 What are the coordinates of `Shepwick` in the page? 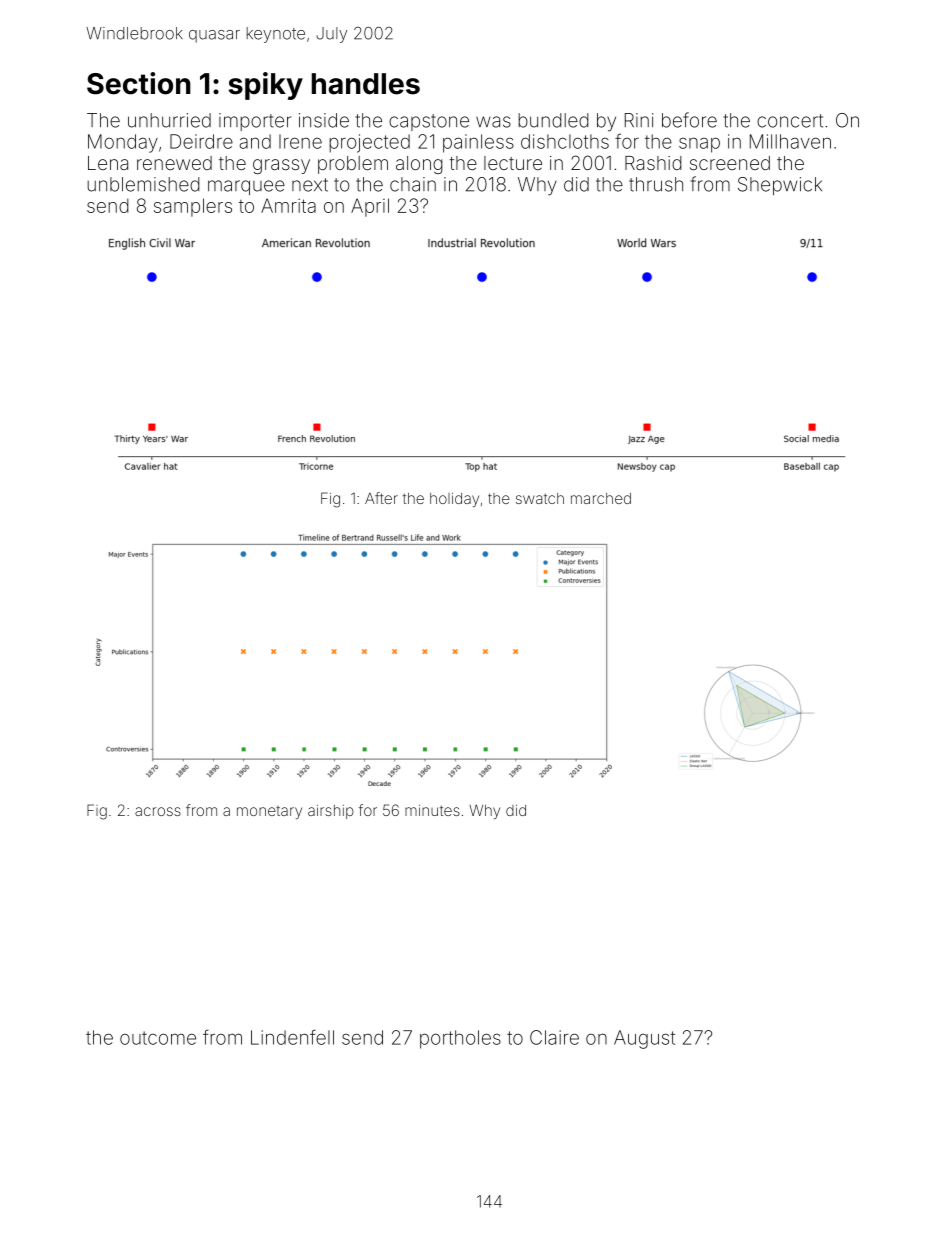 It's located at (780, 186).
